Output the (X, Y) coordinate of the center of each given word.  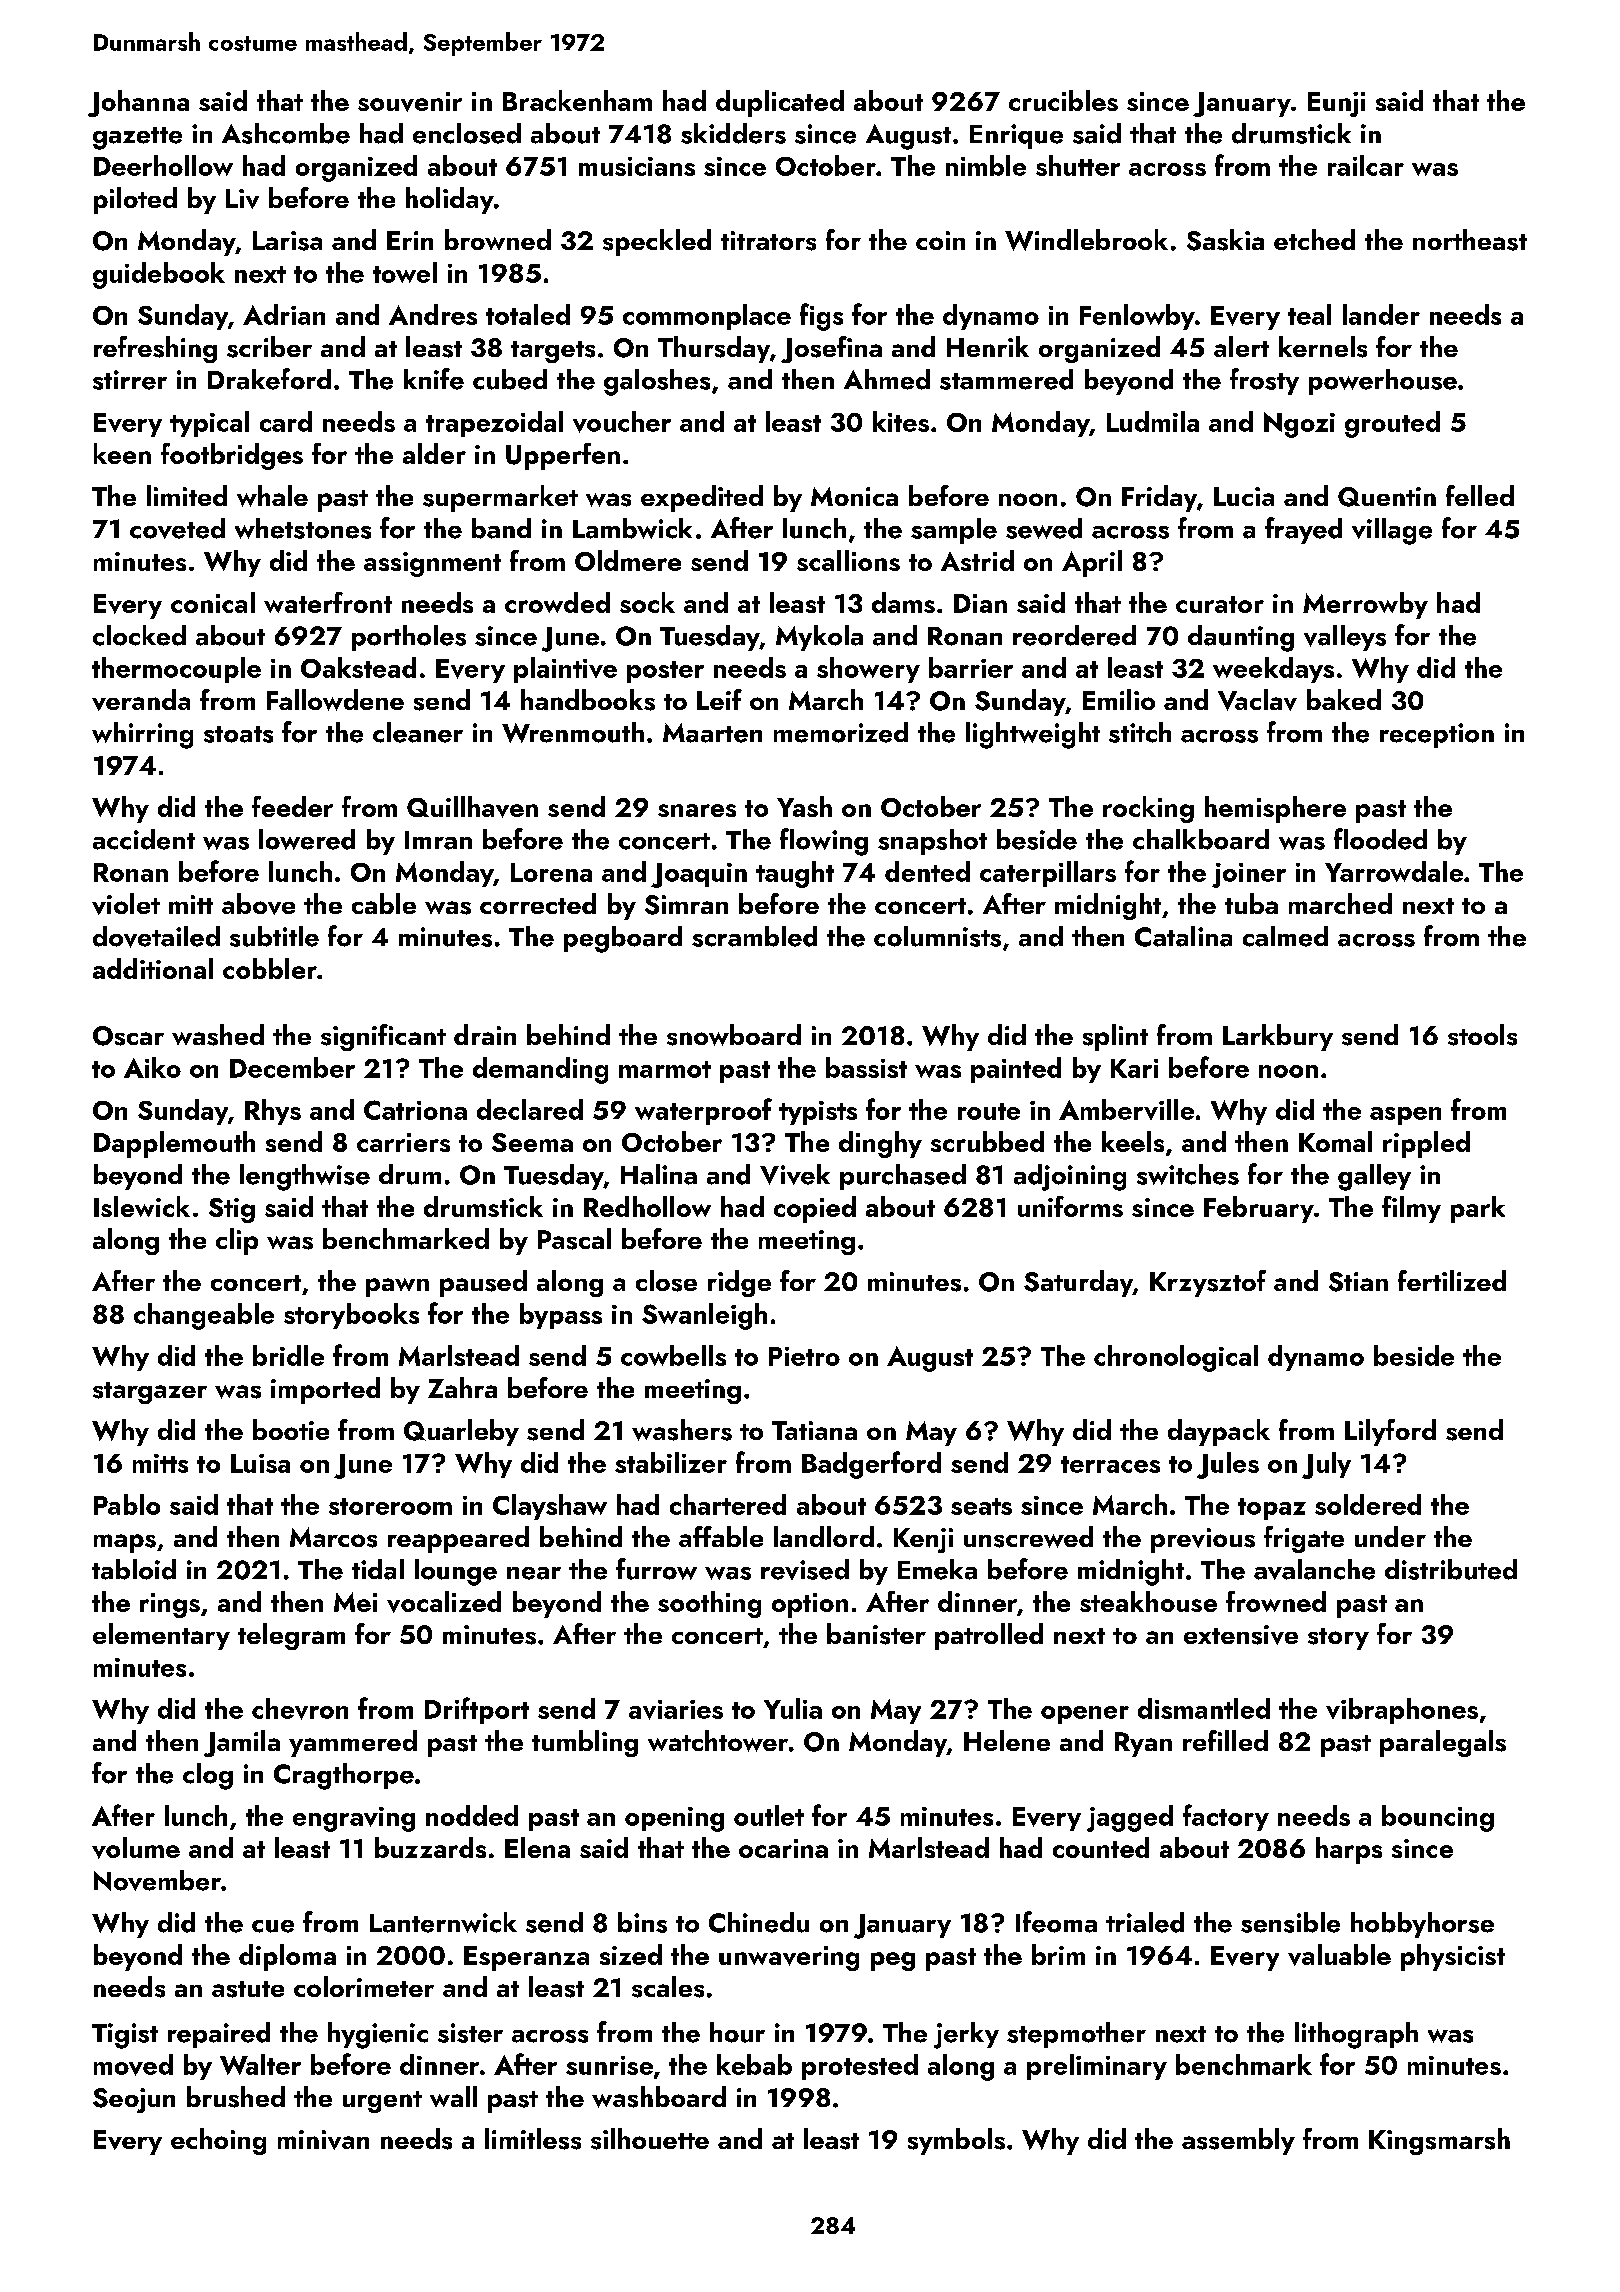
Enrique (1016, 136)
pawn (397, 1287)
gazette (137, 138)
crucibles (1063, 100)
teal (1309, 314)
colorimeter (364, 1986)
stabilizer (671, 1462)
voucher (622, 422)
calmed (1285, 936)
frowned (1276, 1601)
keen (122, 453)
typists (818, 1113)
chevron (300, 1709)
